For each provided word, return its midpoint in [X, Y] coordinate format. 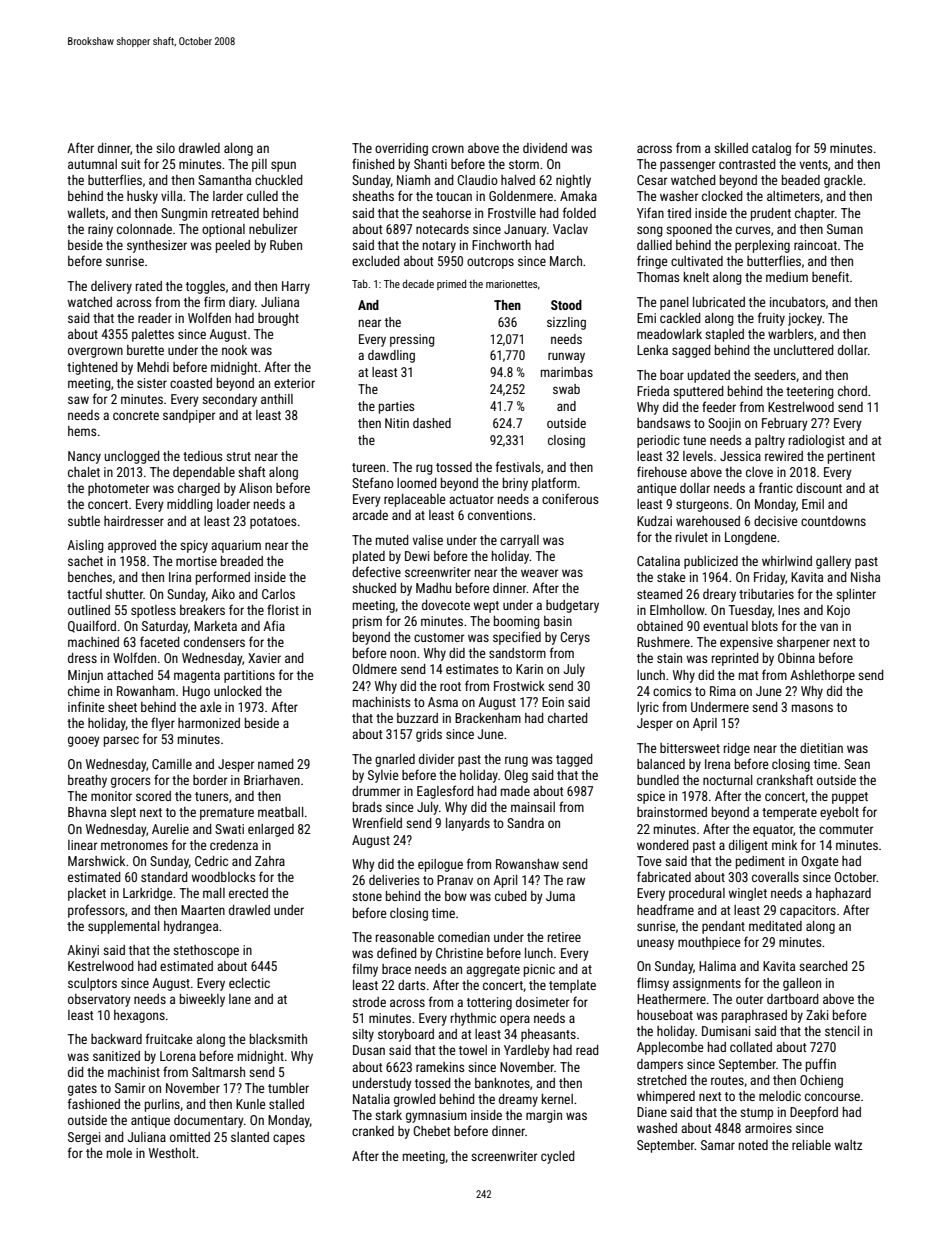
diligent [748, 846]
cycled [558, 1157]
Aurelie [170, 829]
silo [165, 148]
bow [456, 896]
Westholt [172, 1153]
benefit [830, 276]
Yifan [650, 212]
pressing [412, 340]
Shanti [430, 164]
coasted [191, 383]
